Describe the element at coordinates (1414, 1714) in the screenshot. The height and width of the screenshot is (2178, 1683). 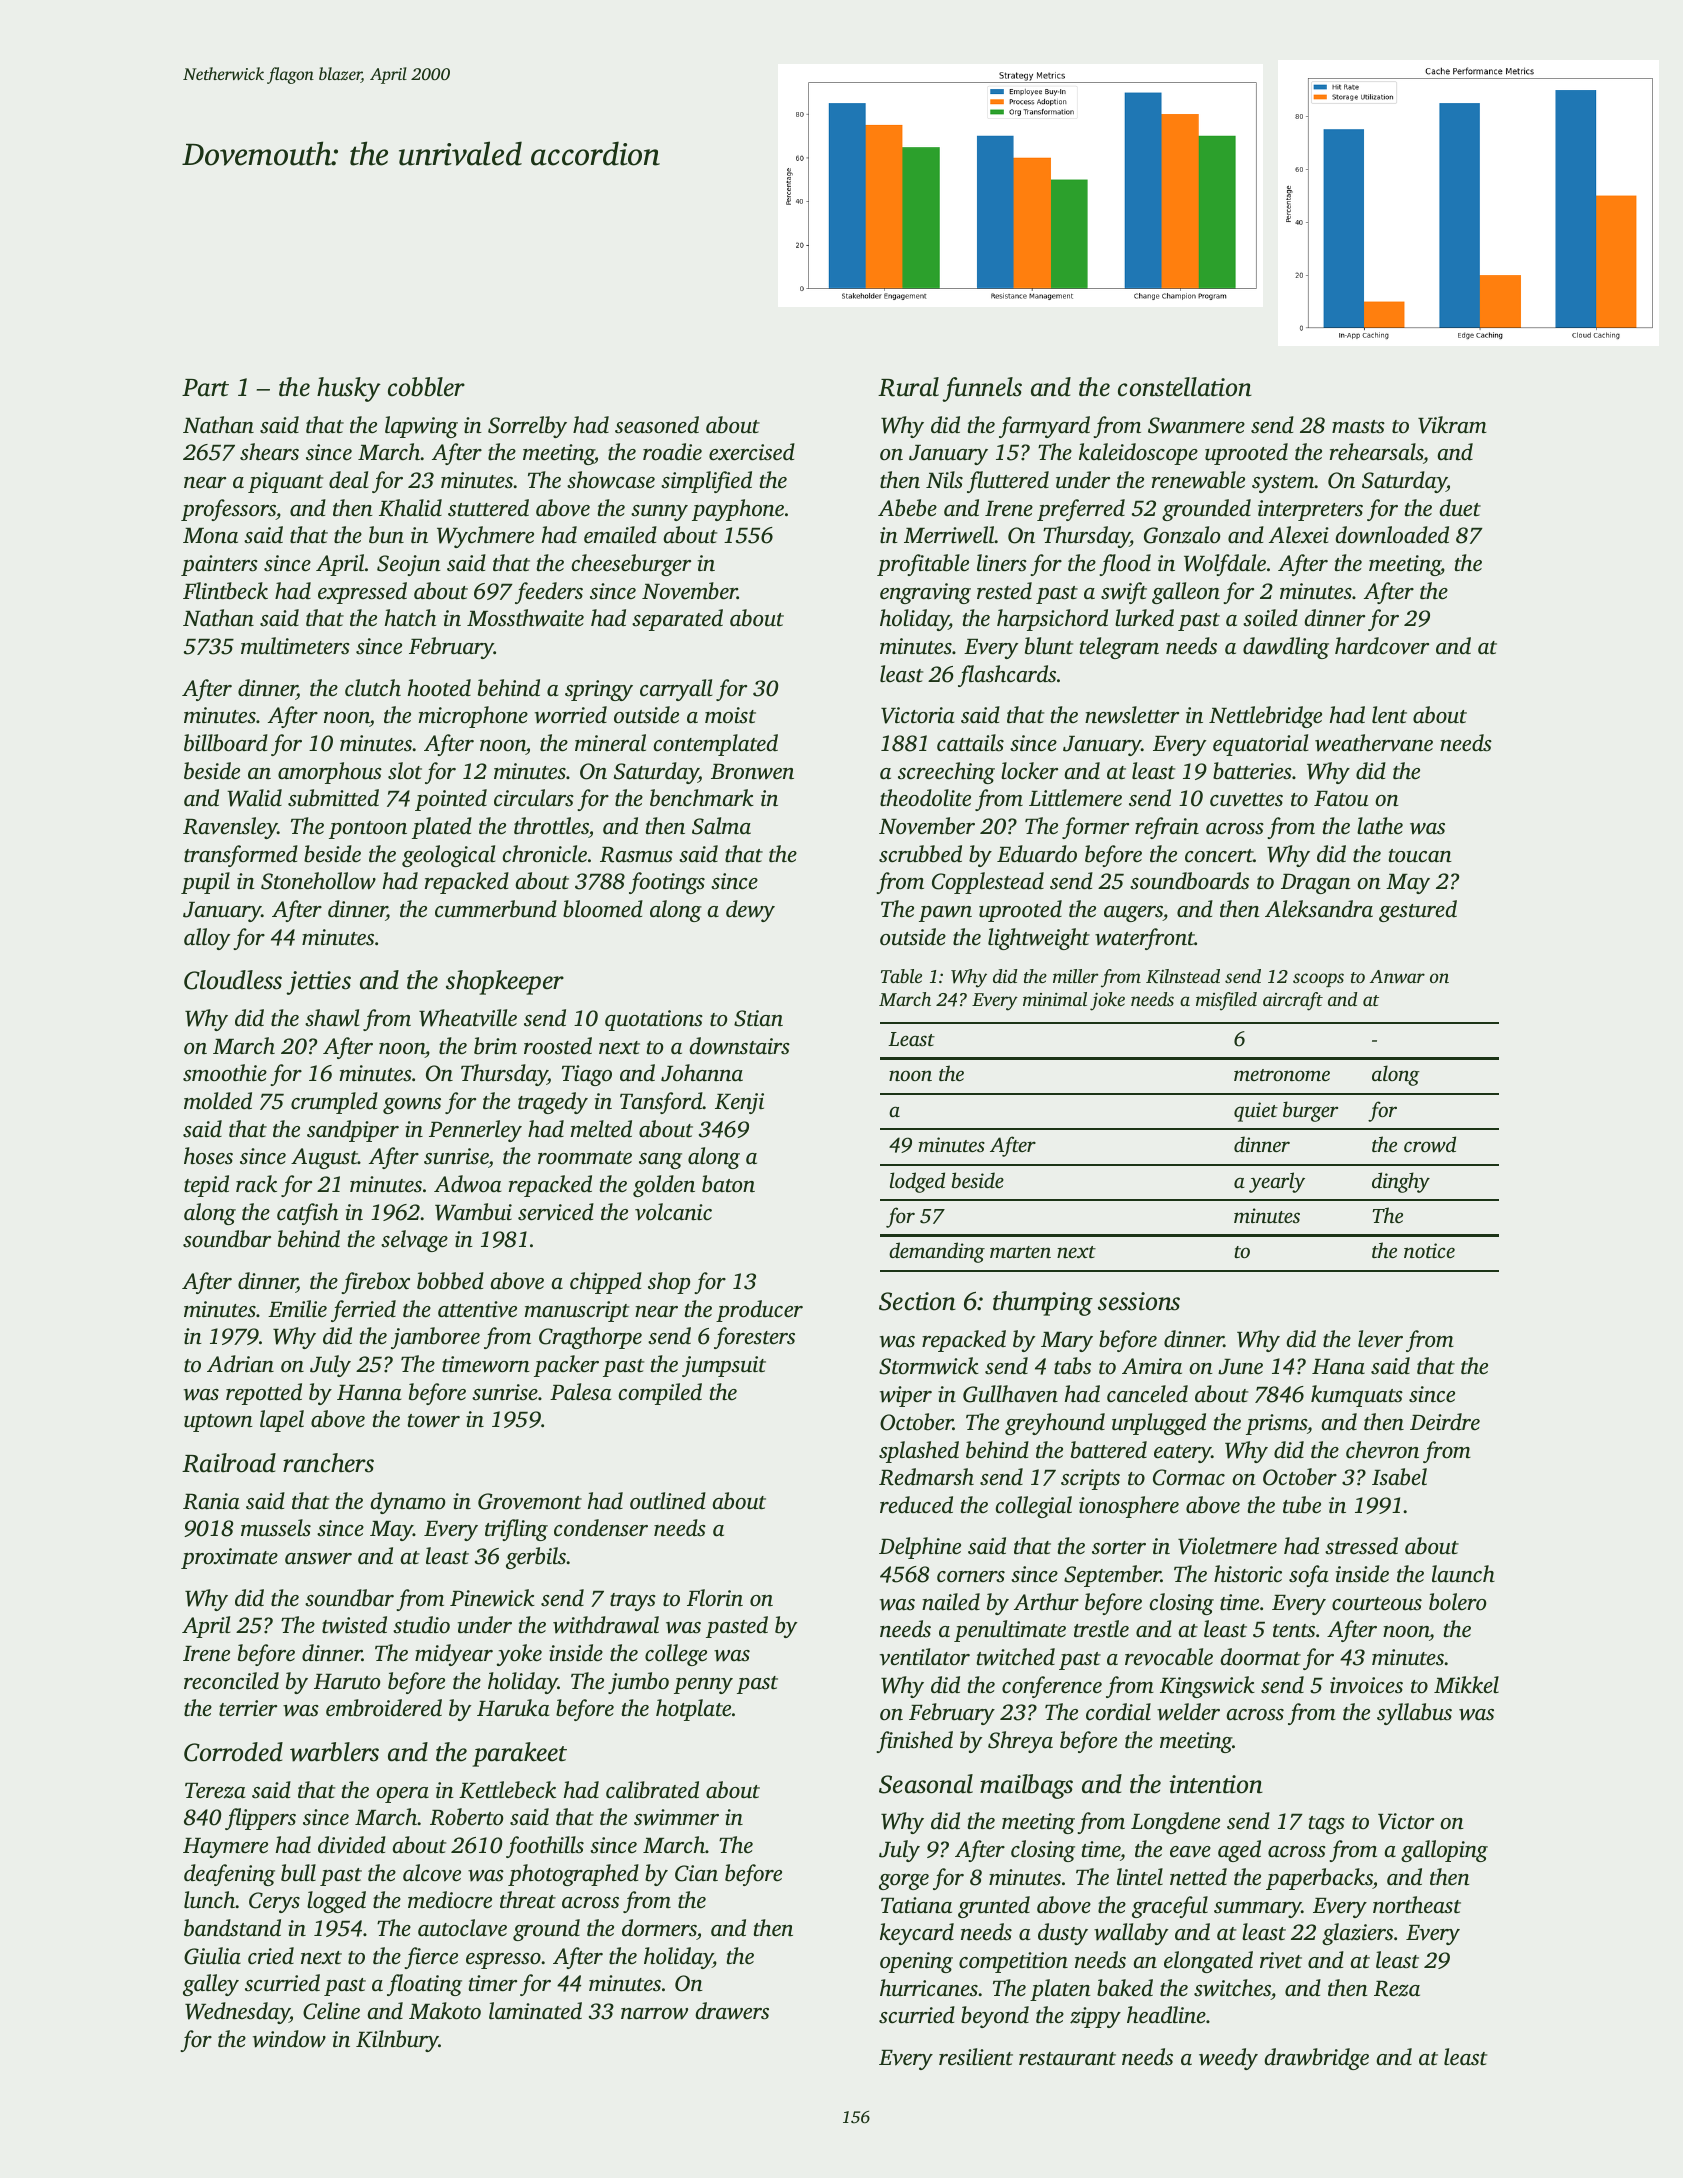
I see `syllabus` at that location.
